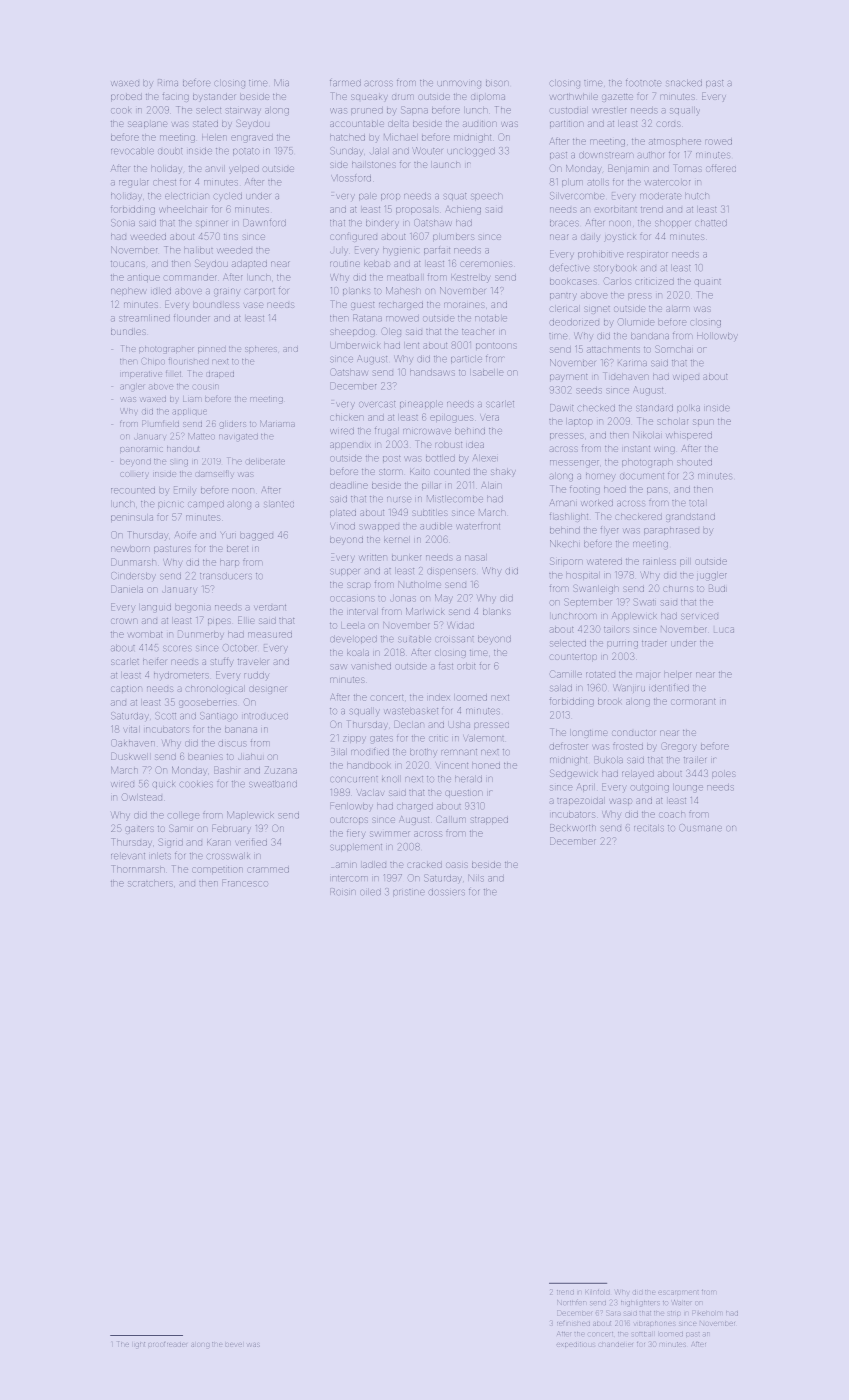 The width and height of the image is (849, 1400). I want to click on delta, so click(398, 124).
